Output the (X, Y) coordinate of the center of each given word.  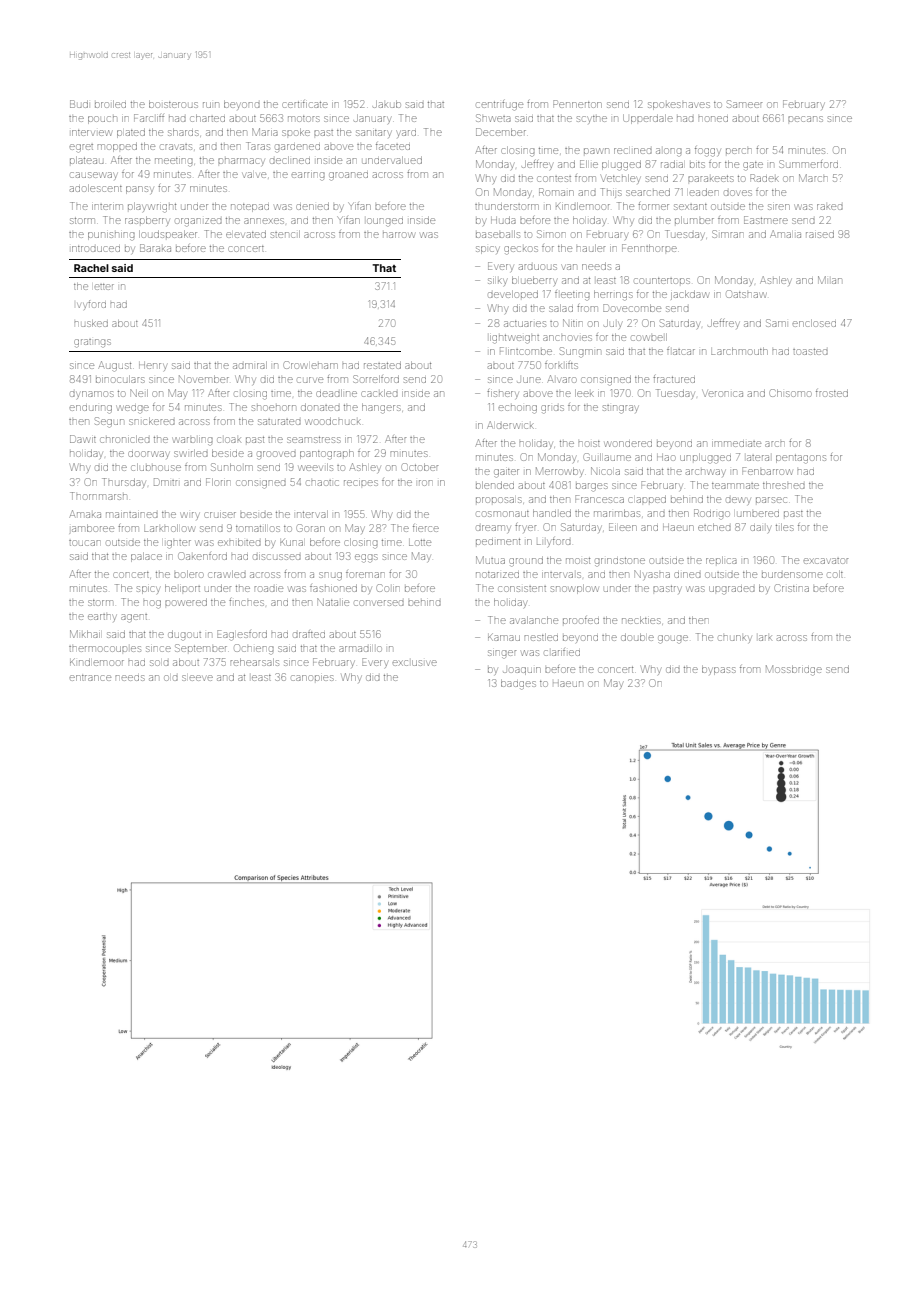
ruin (211, 105)
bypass (719, 670)
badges (518, 685)
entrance (90, 678)
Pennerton (577, 104)
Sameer (744, 104)
